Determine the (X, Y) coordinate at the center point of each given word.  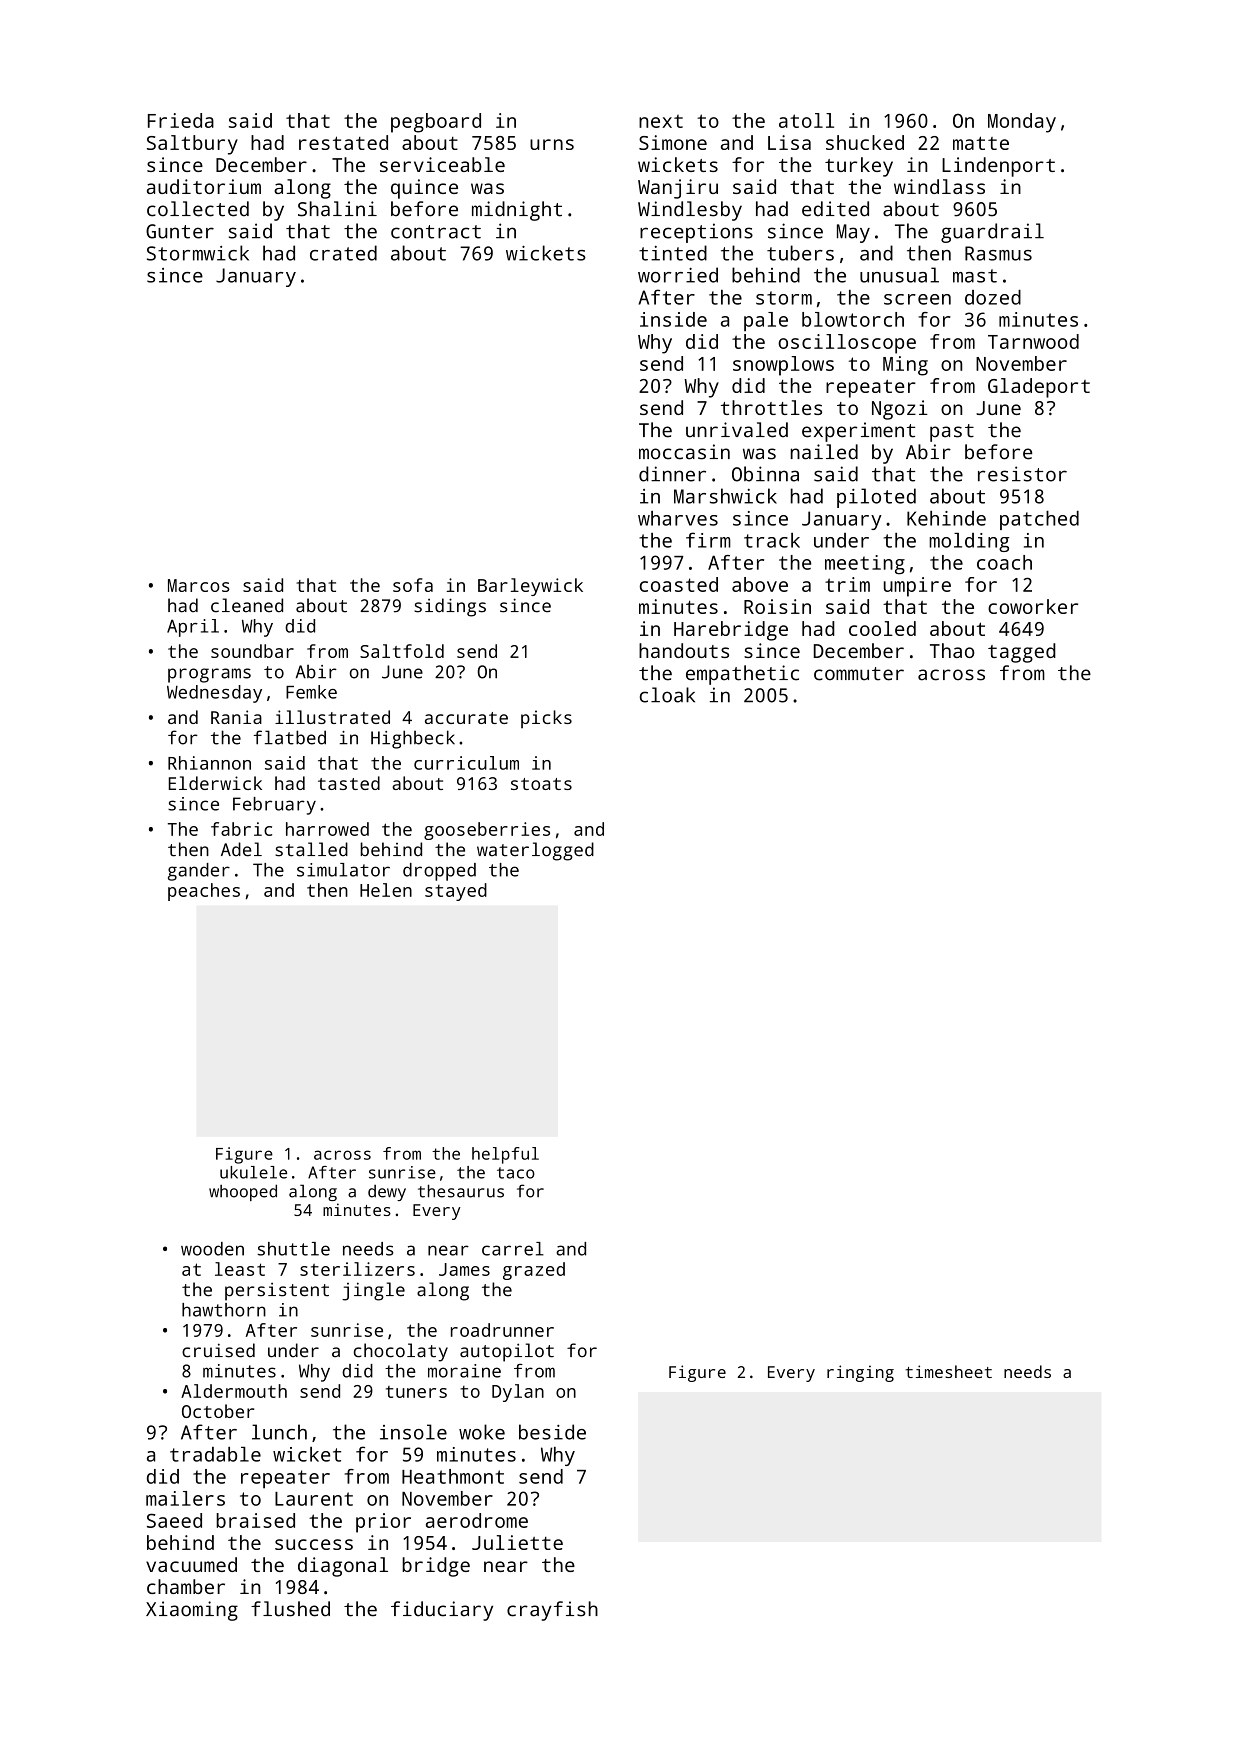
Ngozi (900, 410)
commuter (859, 674)
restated (343, 142)
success (314, 1544)
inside (673, 319)
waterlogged (535, 851)
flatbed (290, 737)
